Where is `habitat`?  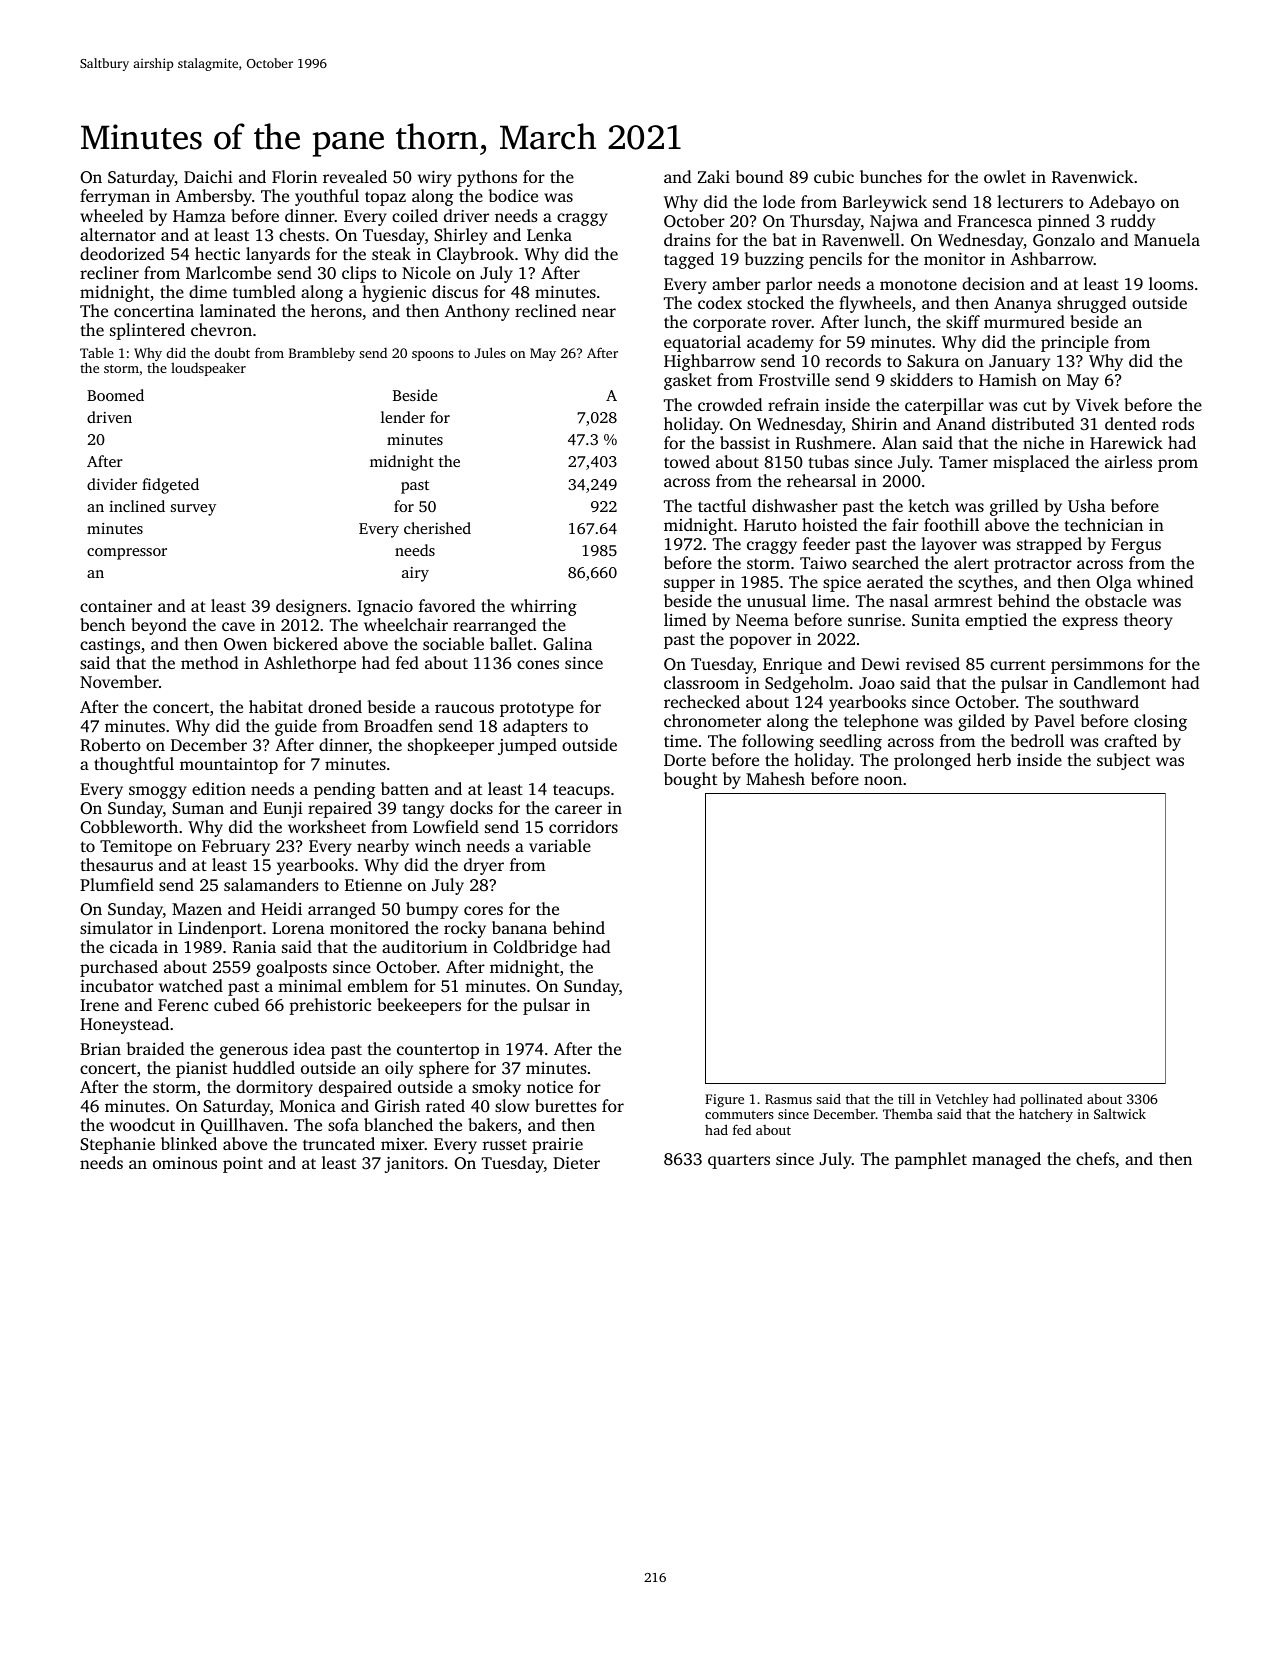
habitat is located at coordinates (276, 706).
